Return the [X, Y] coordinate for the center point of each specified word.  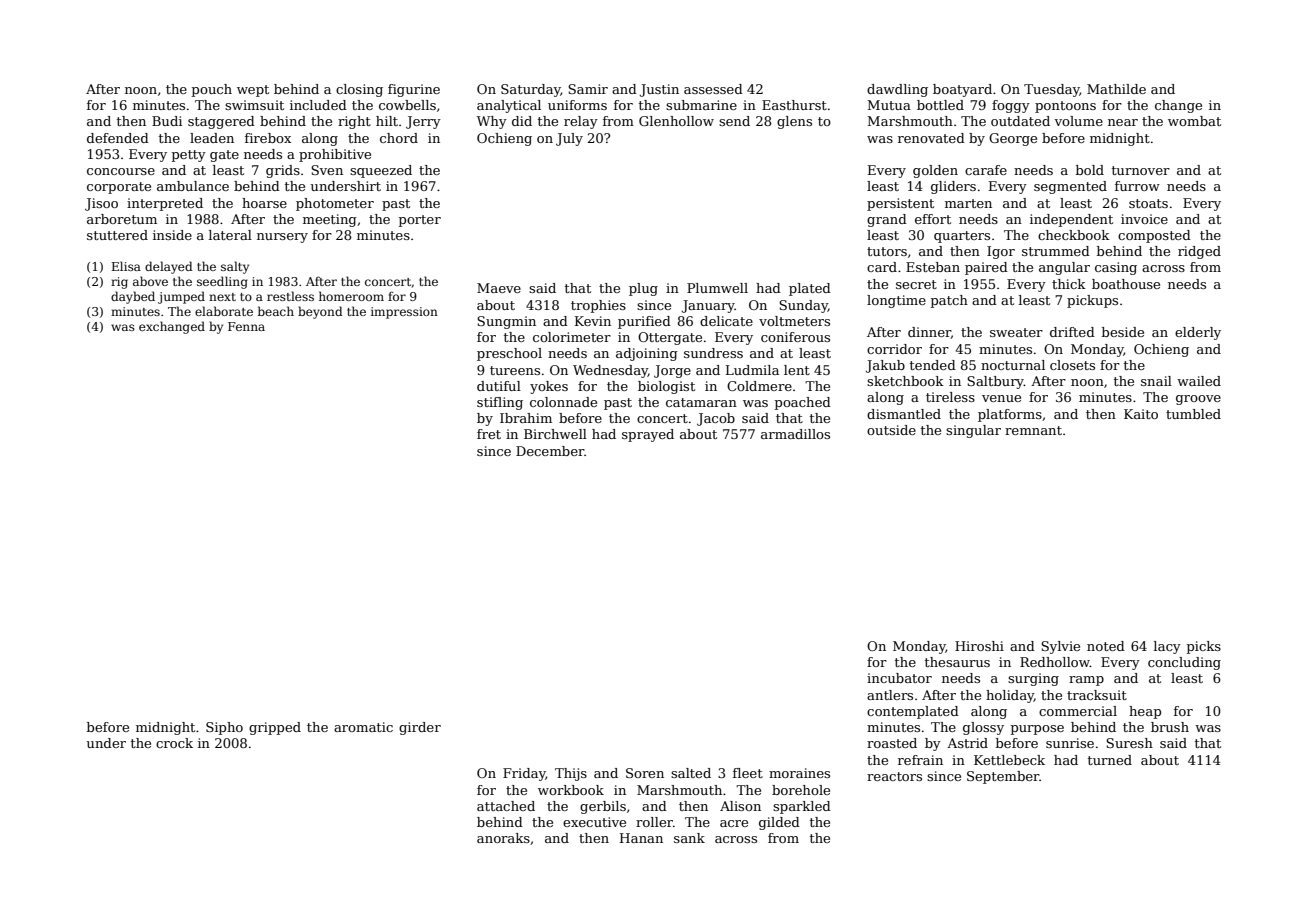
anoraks [503, 838]
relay [581, 122]
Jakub [885, 366]
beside [1123, 332]
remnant [1033, 430]
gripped [275, 728]
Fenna [246, 326]
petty [189, 156]
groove [1198, 400]
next [222, 297]
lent [797, 370]
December [550, 451]
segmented [1070, 187]
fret [489, 434]
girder [420, 728]
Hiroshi [979, 646]
